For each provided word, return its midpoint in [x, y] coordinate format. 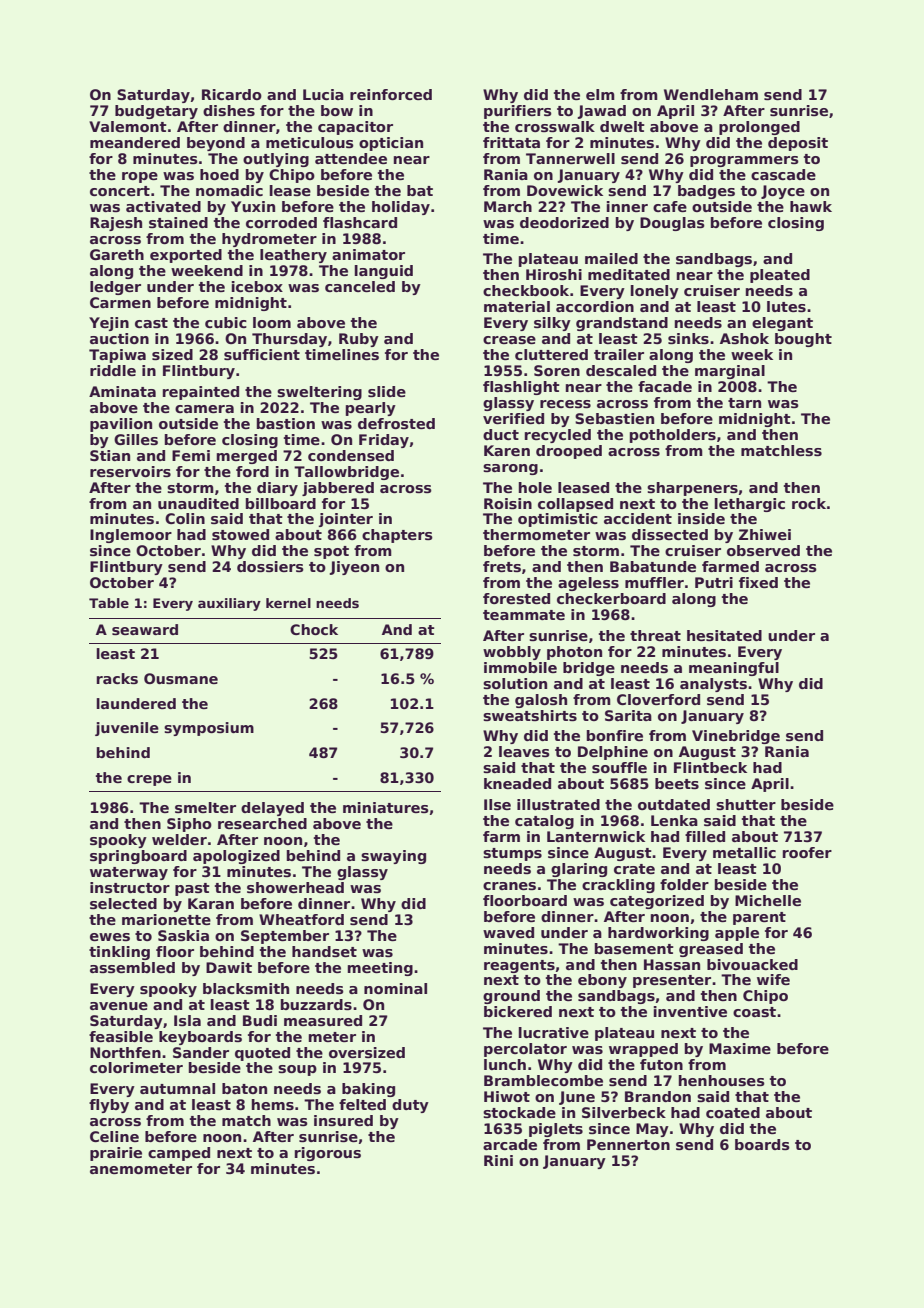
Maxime [740, 1048]
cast [151, 323]
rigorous [328, 1154]
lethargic [750, 505]
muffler [654, 582]
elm [600, 94]
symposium [209, 729]
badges [706, 192]
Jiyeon [354, 568]
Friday [384, 441]
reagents [519, 966]
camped [179, 1154]
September [285, 937]
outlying [276, 160]
